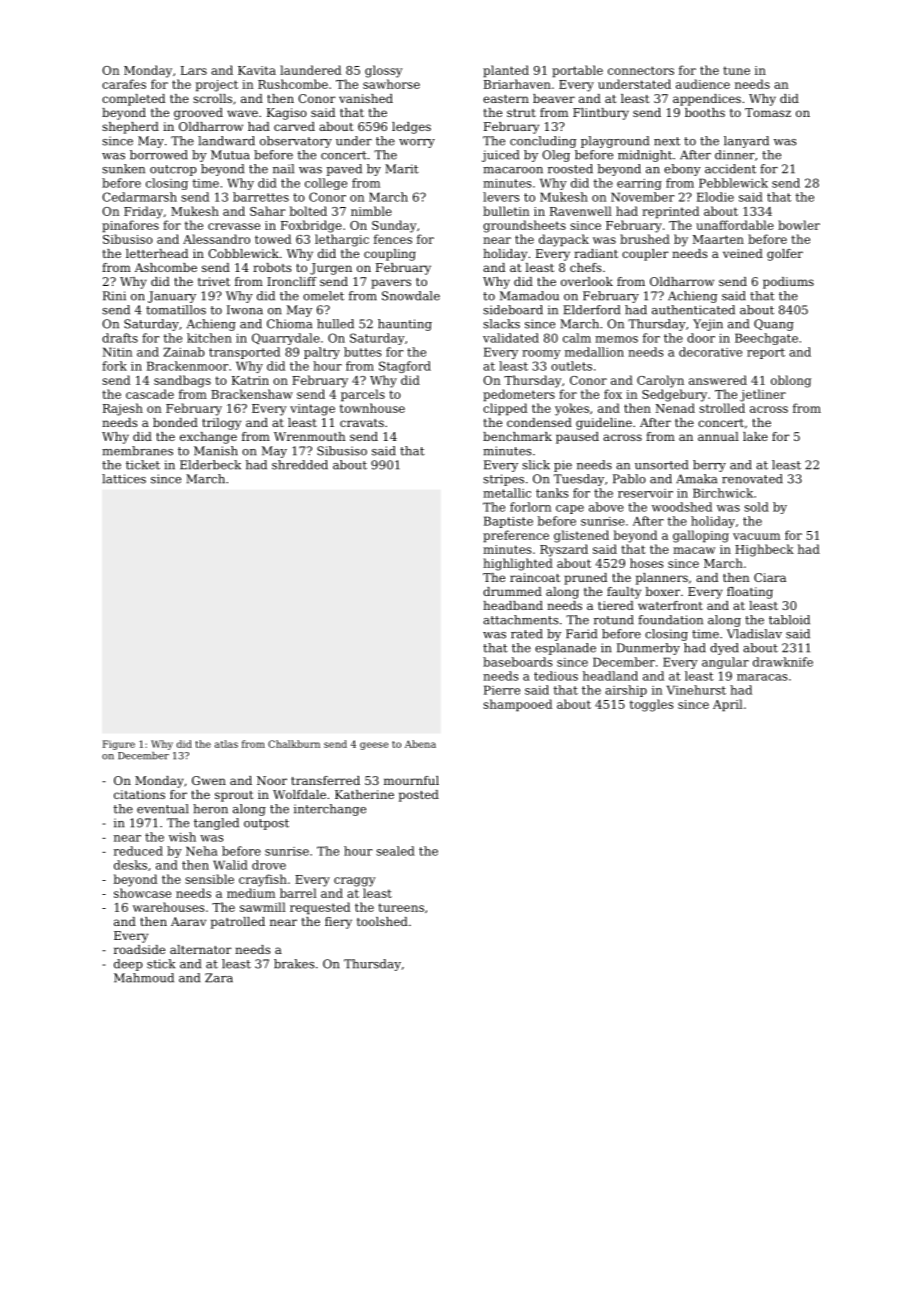  Describe the element at coordinates (401, 907) in the page. I see `tureens` at that location.
